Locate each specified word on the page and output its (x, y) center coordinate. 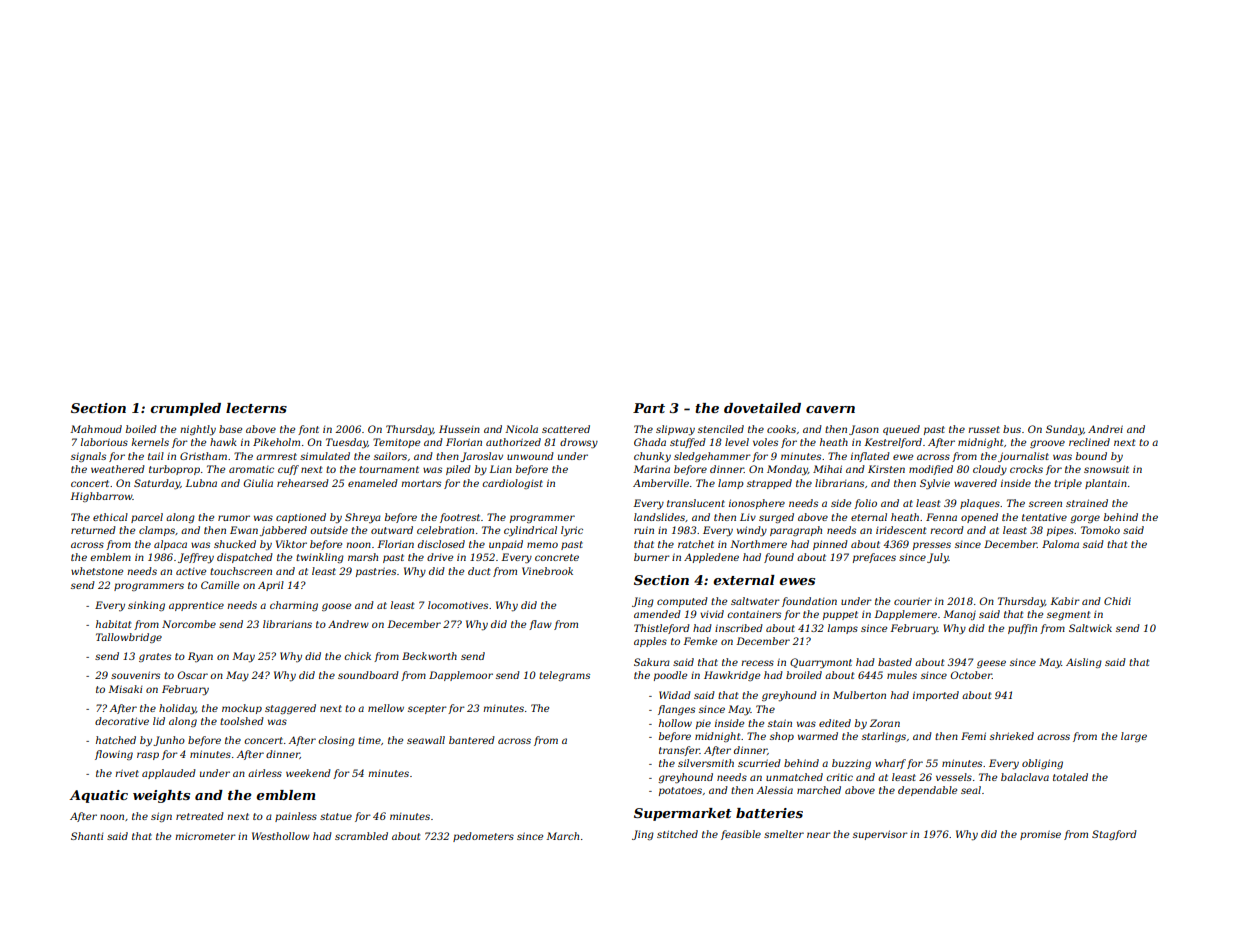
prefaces (874, 558)
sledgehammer (712, 457)
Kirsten (886, 469)
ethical (110, 517)
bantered (472, 740)
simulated (325, 456)
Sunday (1065, 430)
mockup (242, 709)
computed (682, 602)
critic (839, 777)
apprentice (196, 606)
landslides (659, 517)
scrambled (361, 836)
